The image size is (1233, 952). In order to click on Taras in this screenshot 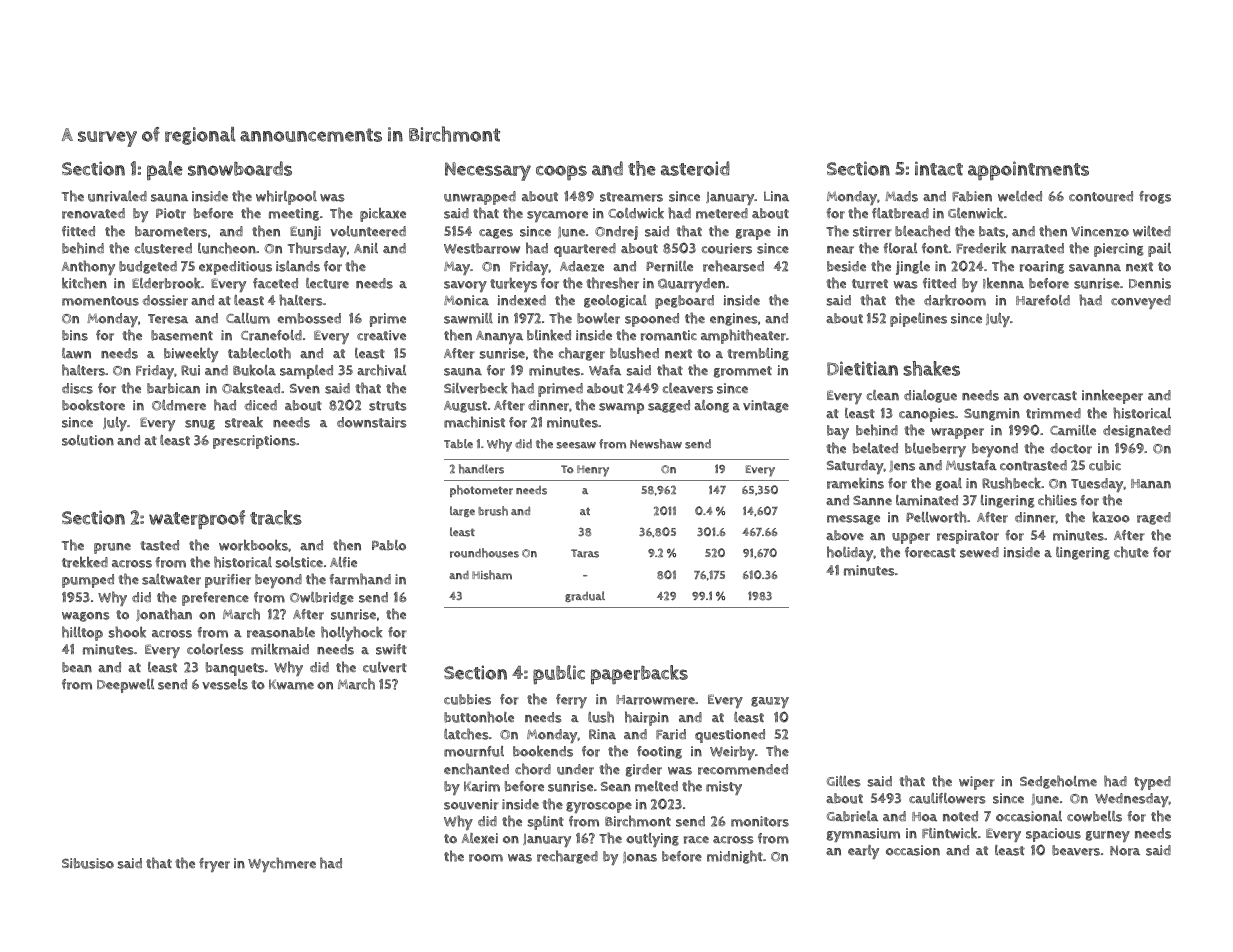, I will do `click(585, 553)`.
